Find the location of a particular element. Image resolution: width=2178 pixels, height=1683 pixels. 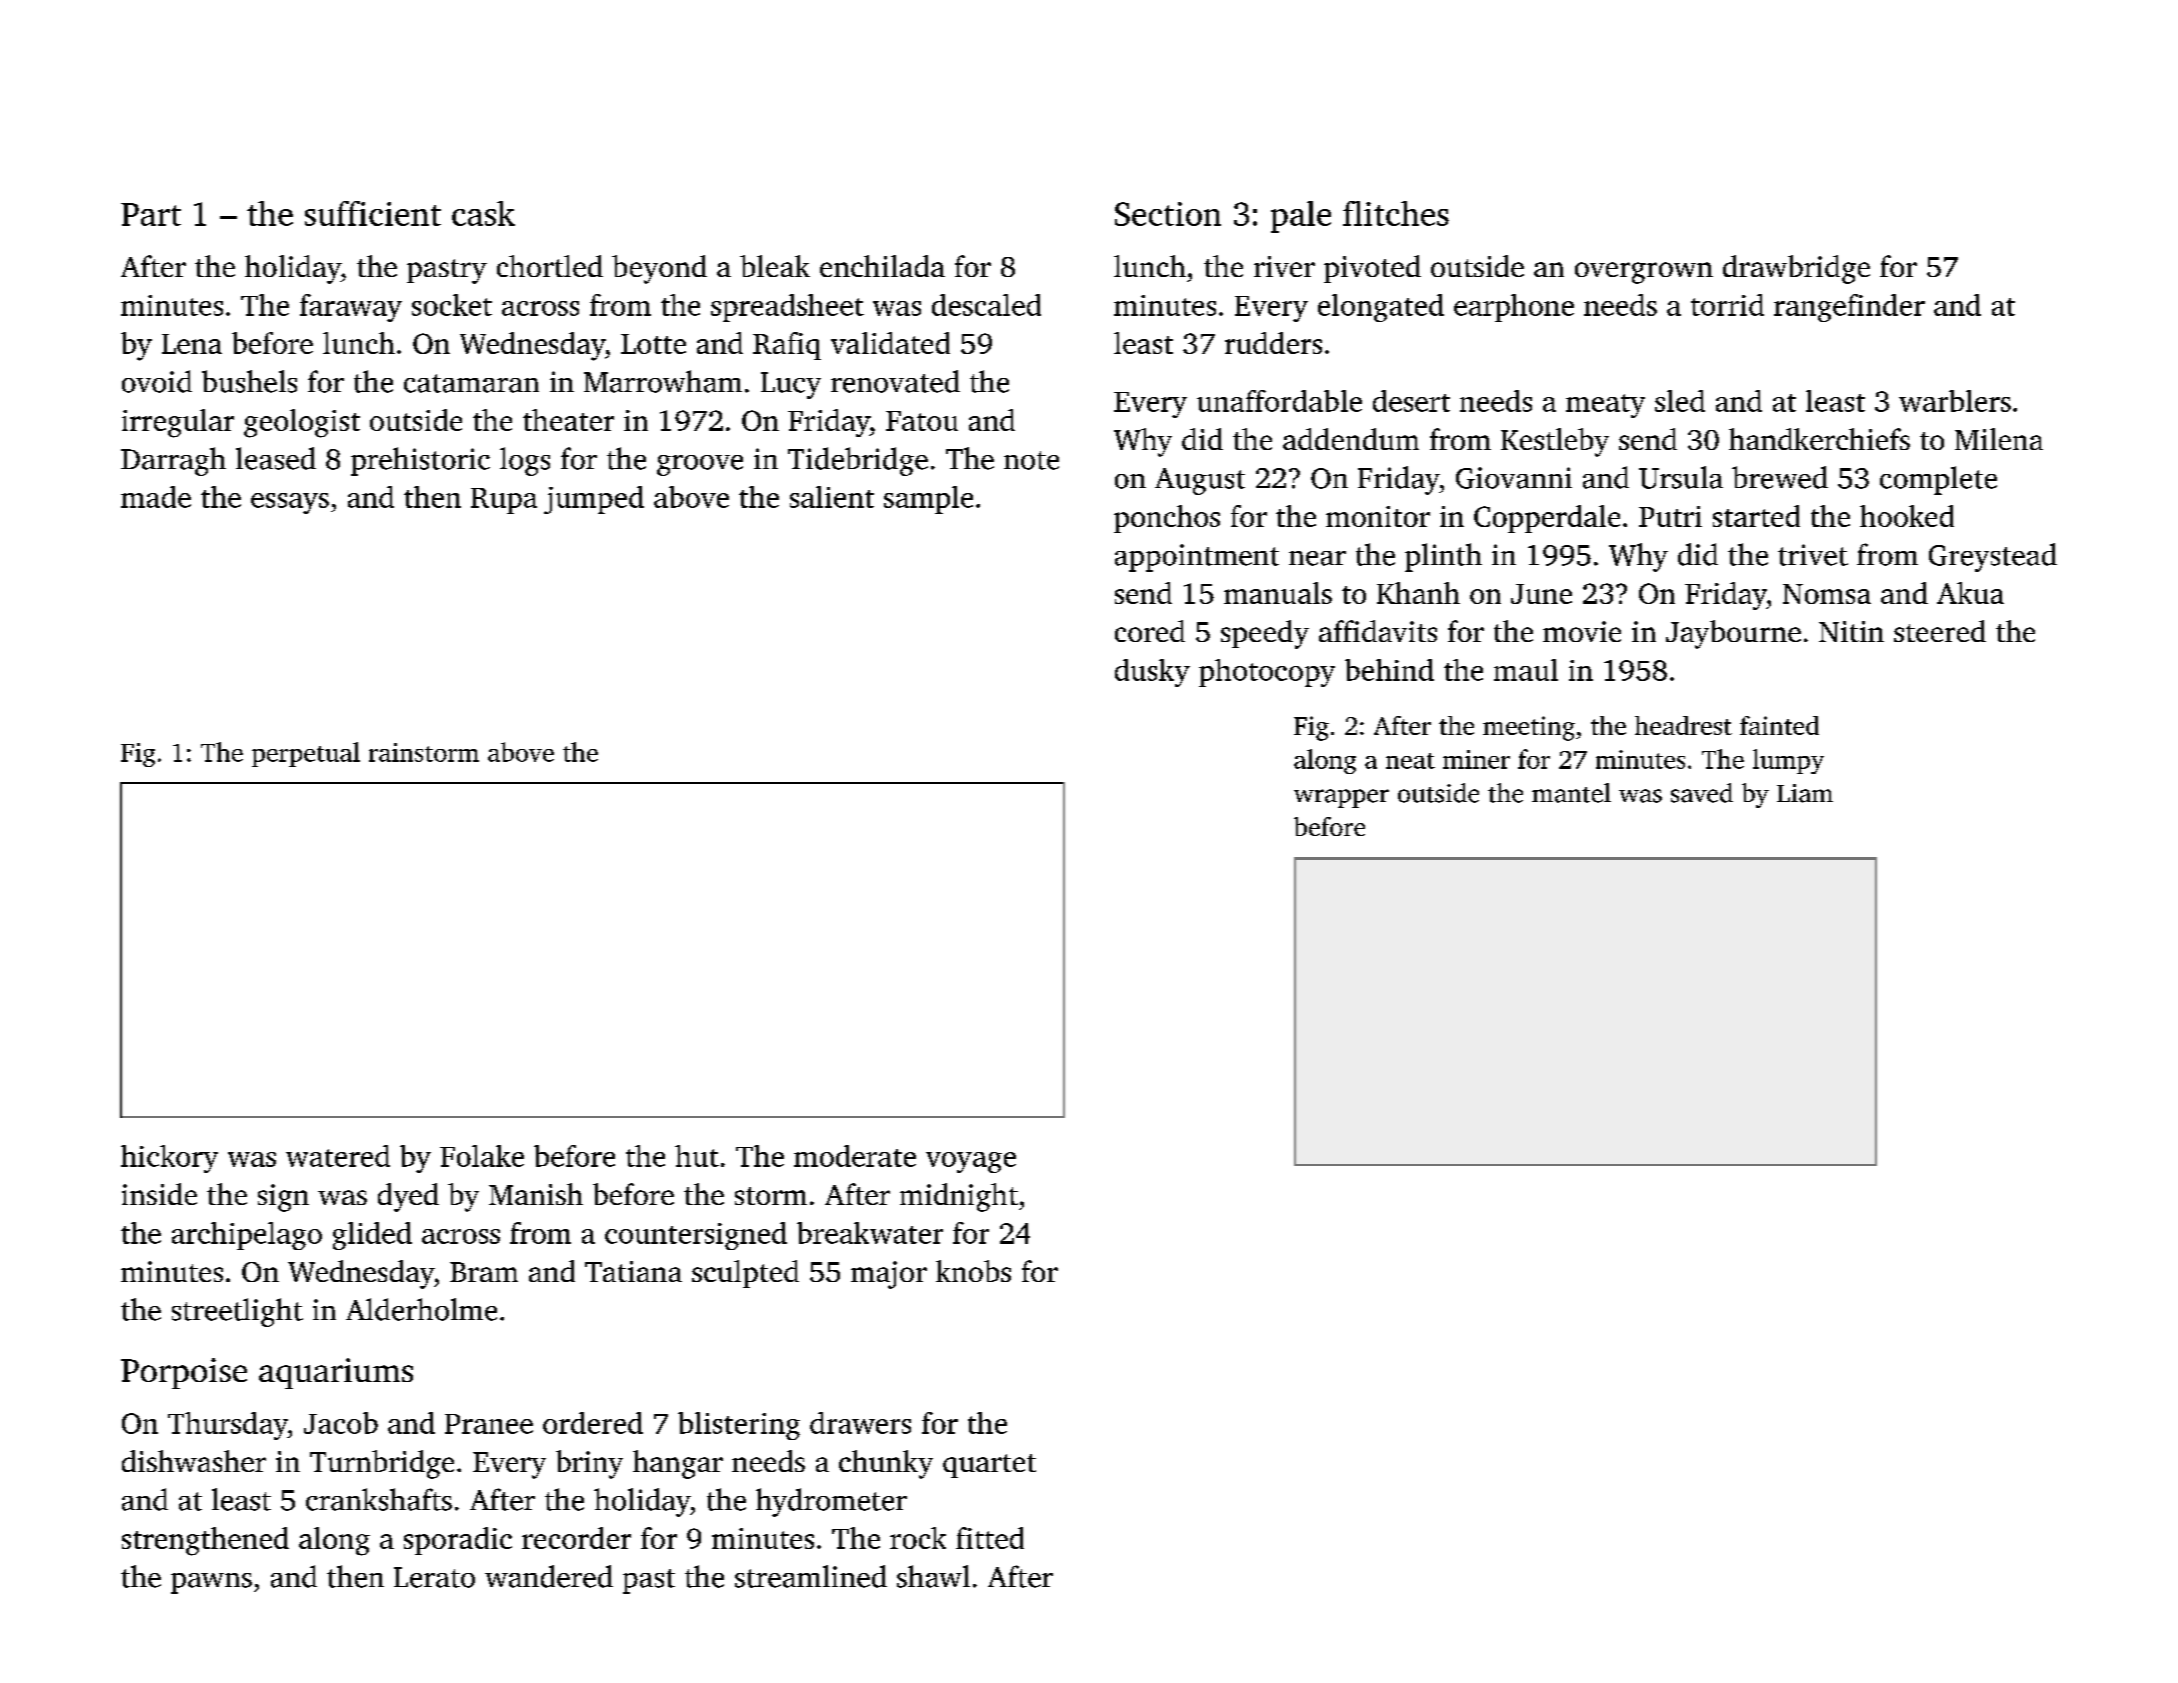

ovoid is located at coordinates (157, 381).
